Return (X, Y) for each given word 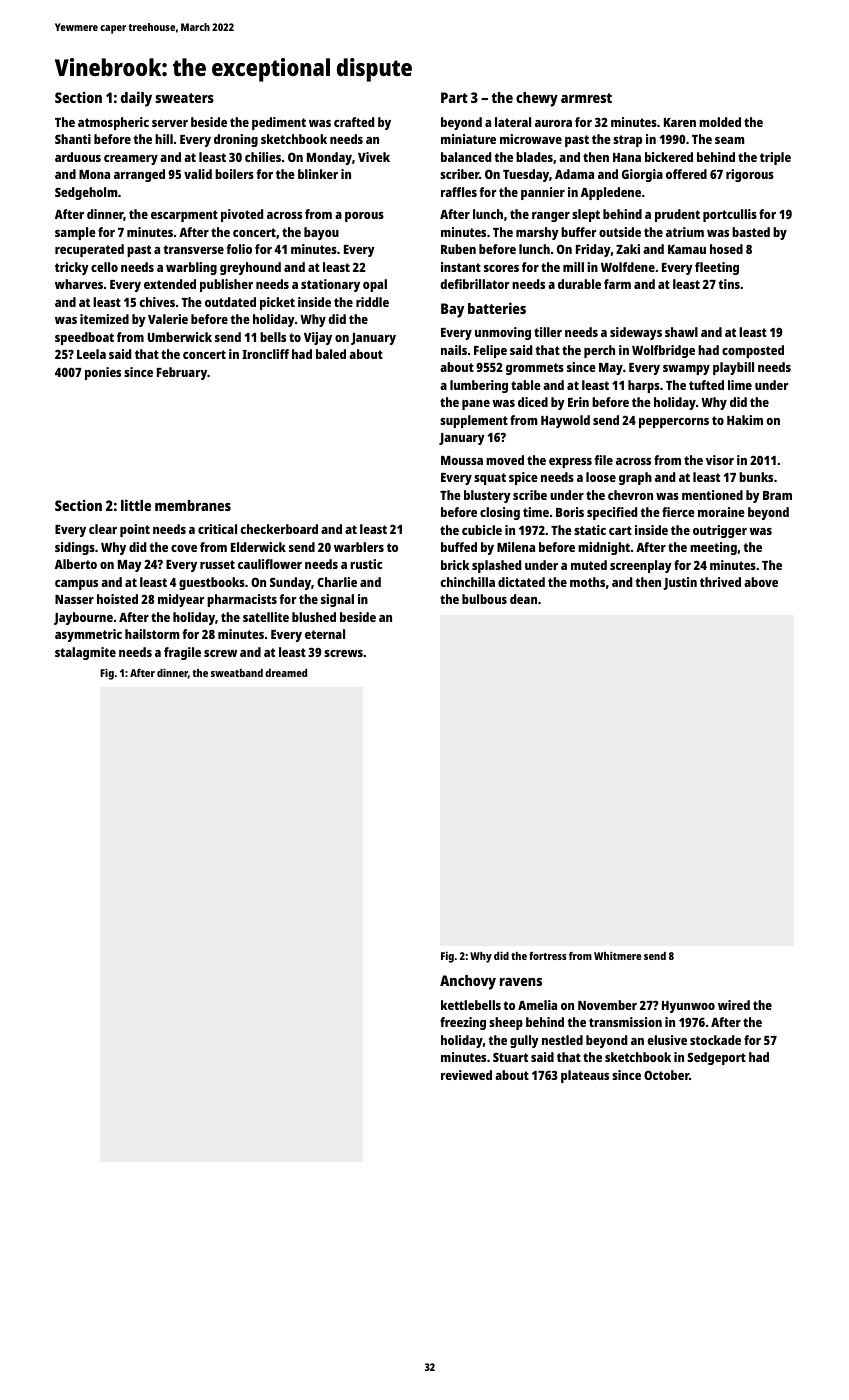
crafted (354, 122)
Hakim (745, 420)
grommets (535, 369)
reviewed (466, 1075)
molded (720, 122)
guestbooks (212, 583)
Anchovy (468, 982)
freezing (463, 1023)
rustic (366, 564)
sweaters (184, 98)
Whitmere (618, 955)
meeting (713, 548)
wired (734, 1005)
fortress (548, 956)
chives (157, 302)
